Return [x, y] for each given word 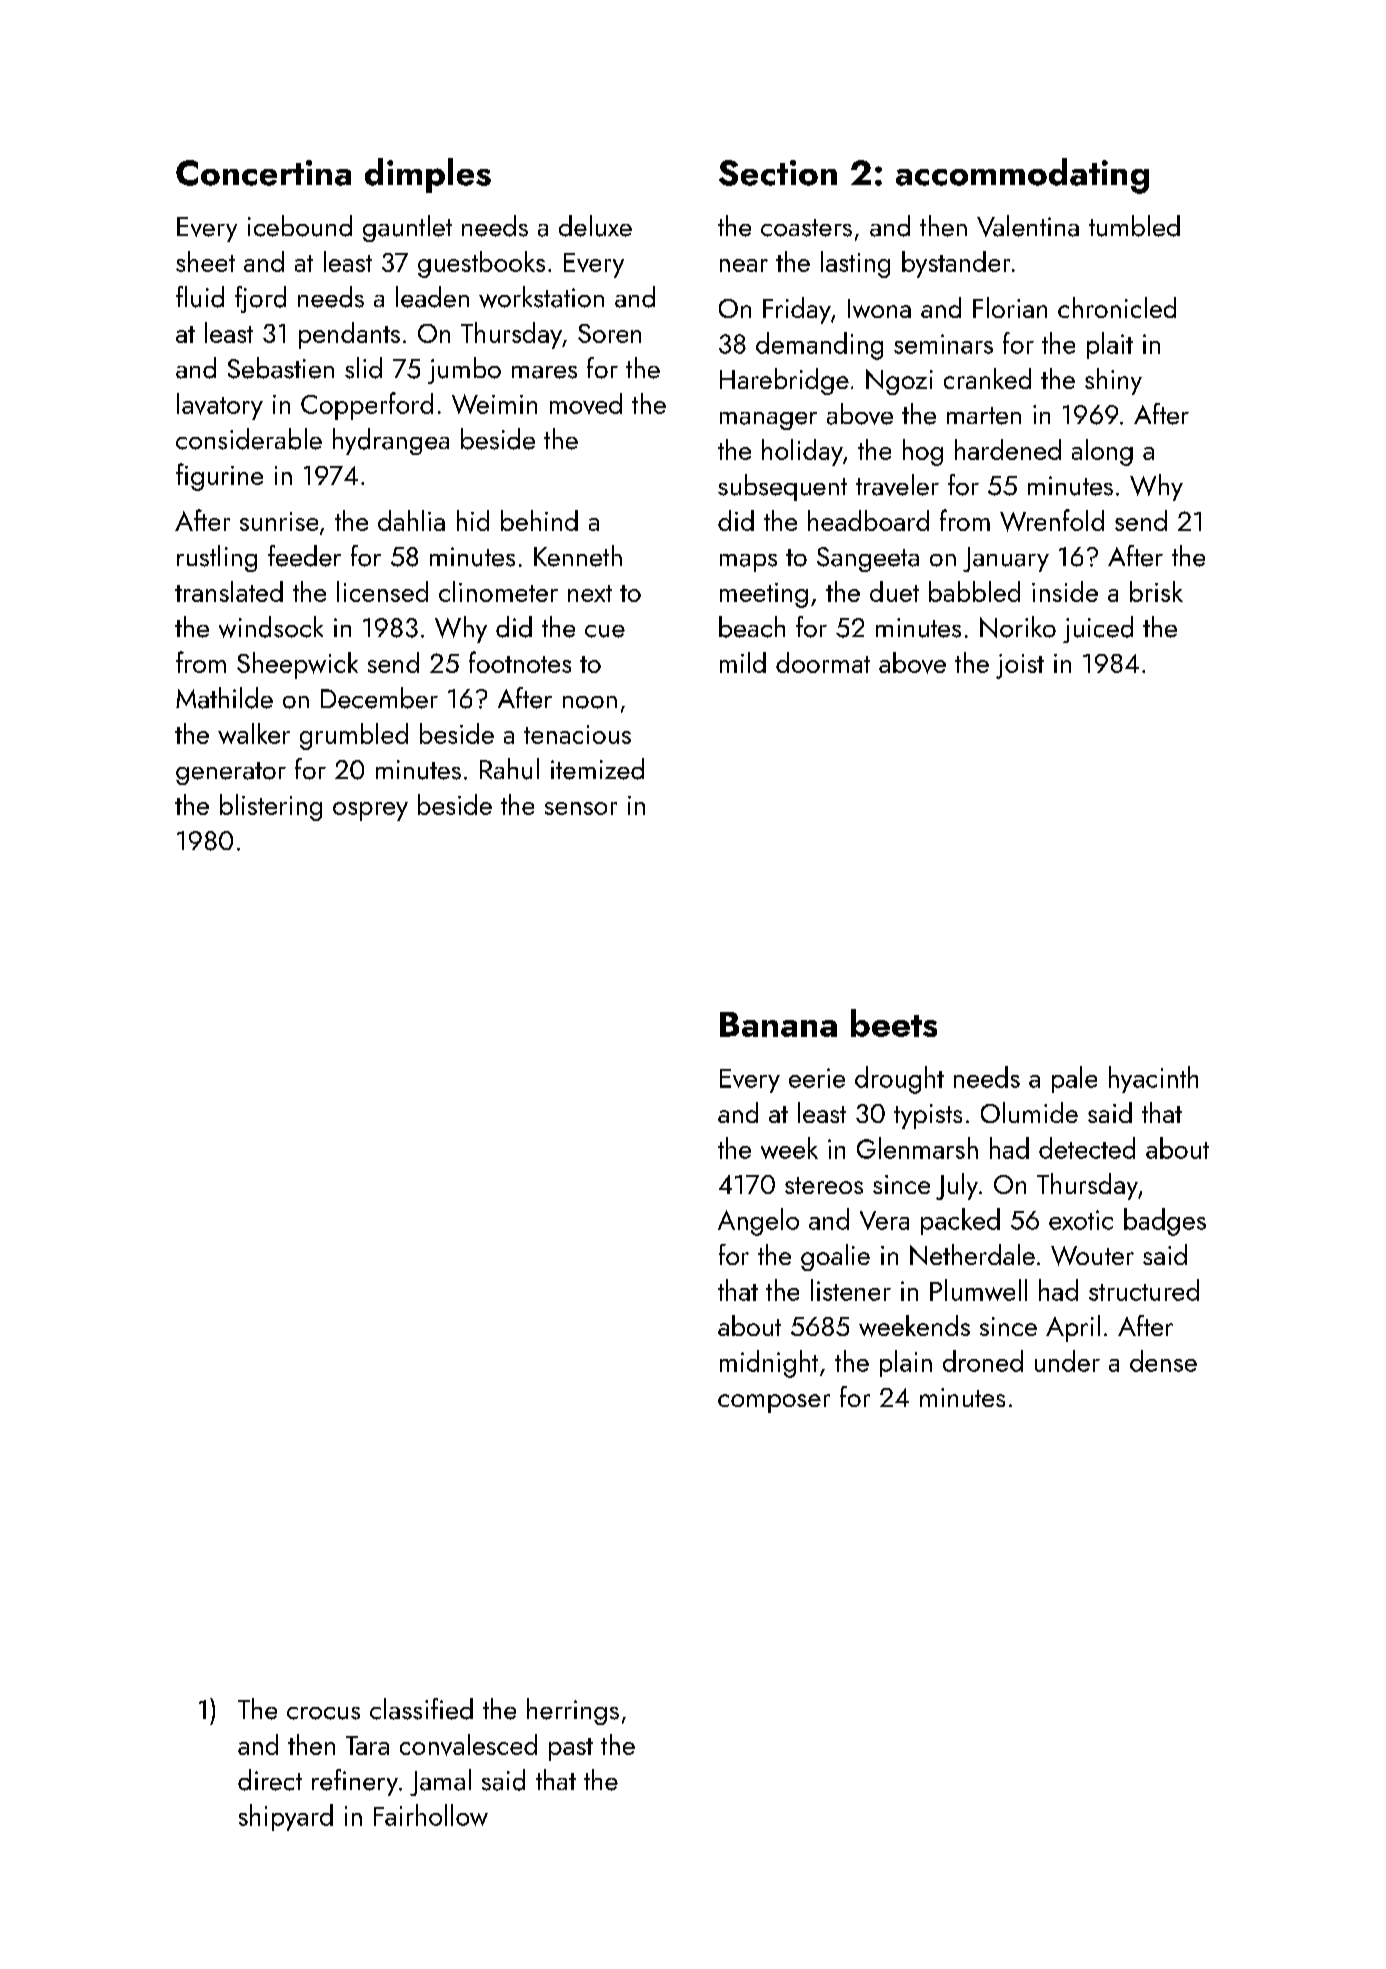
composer [774, 1403]
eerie [817, 1078]
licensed [382, 591]
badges [1165, 1222]
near [744, 265]
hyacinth [1153, 1079]
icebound [300, 226]
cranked [987, 378]
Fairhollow [431, 1815]
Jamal [440, 1782]
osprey [370, 811]
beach [752, 627]
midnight [769, 1364]
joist [1020, 666]
